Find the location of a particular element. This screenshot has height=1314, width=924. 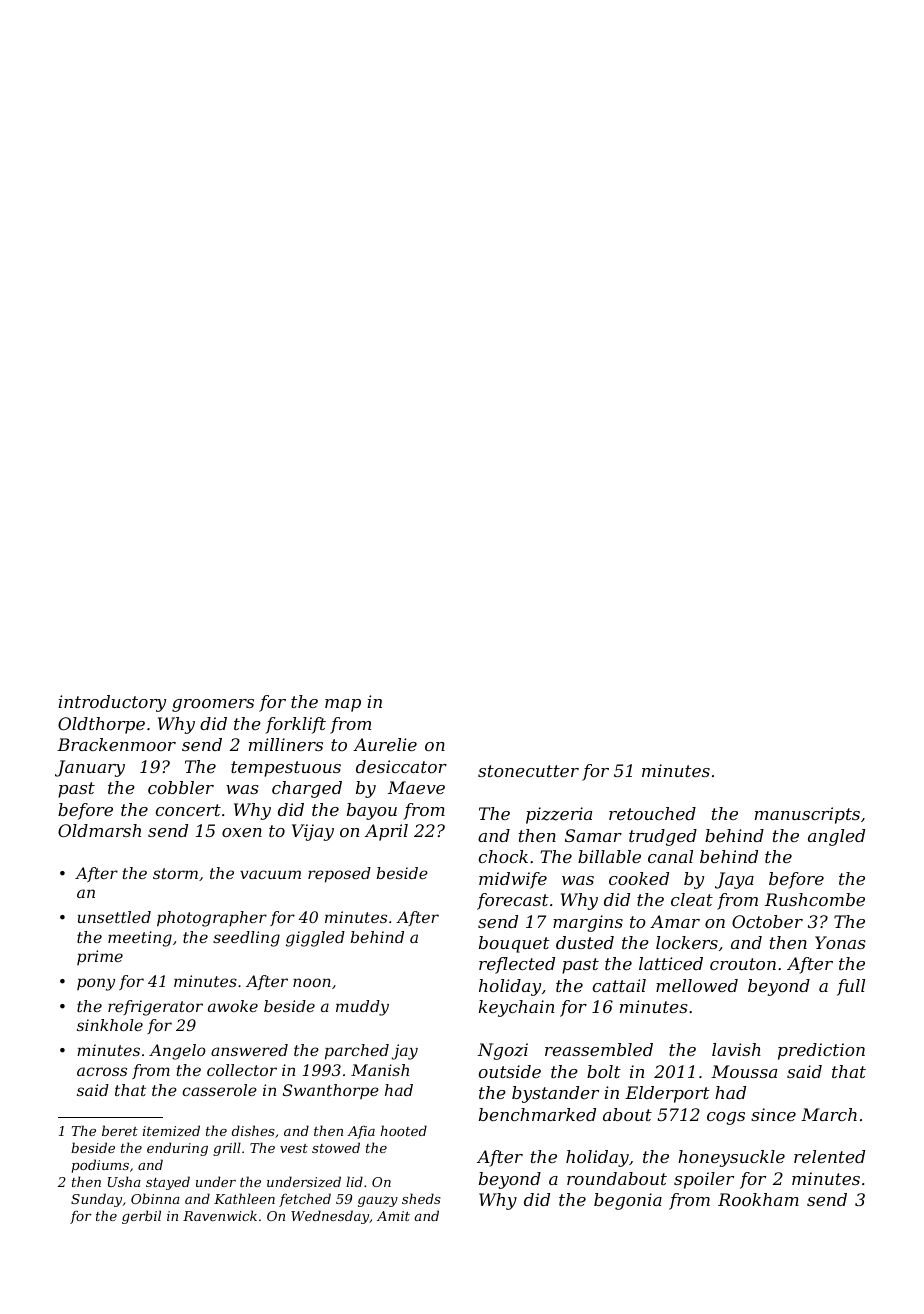

Ravenwick is located at coordinates (220, 1215).
